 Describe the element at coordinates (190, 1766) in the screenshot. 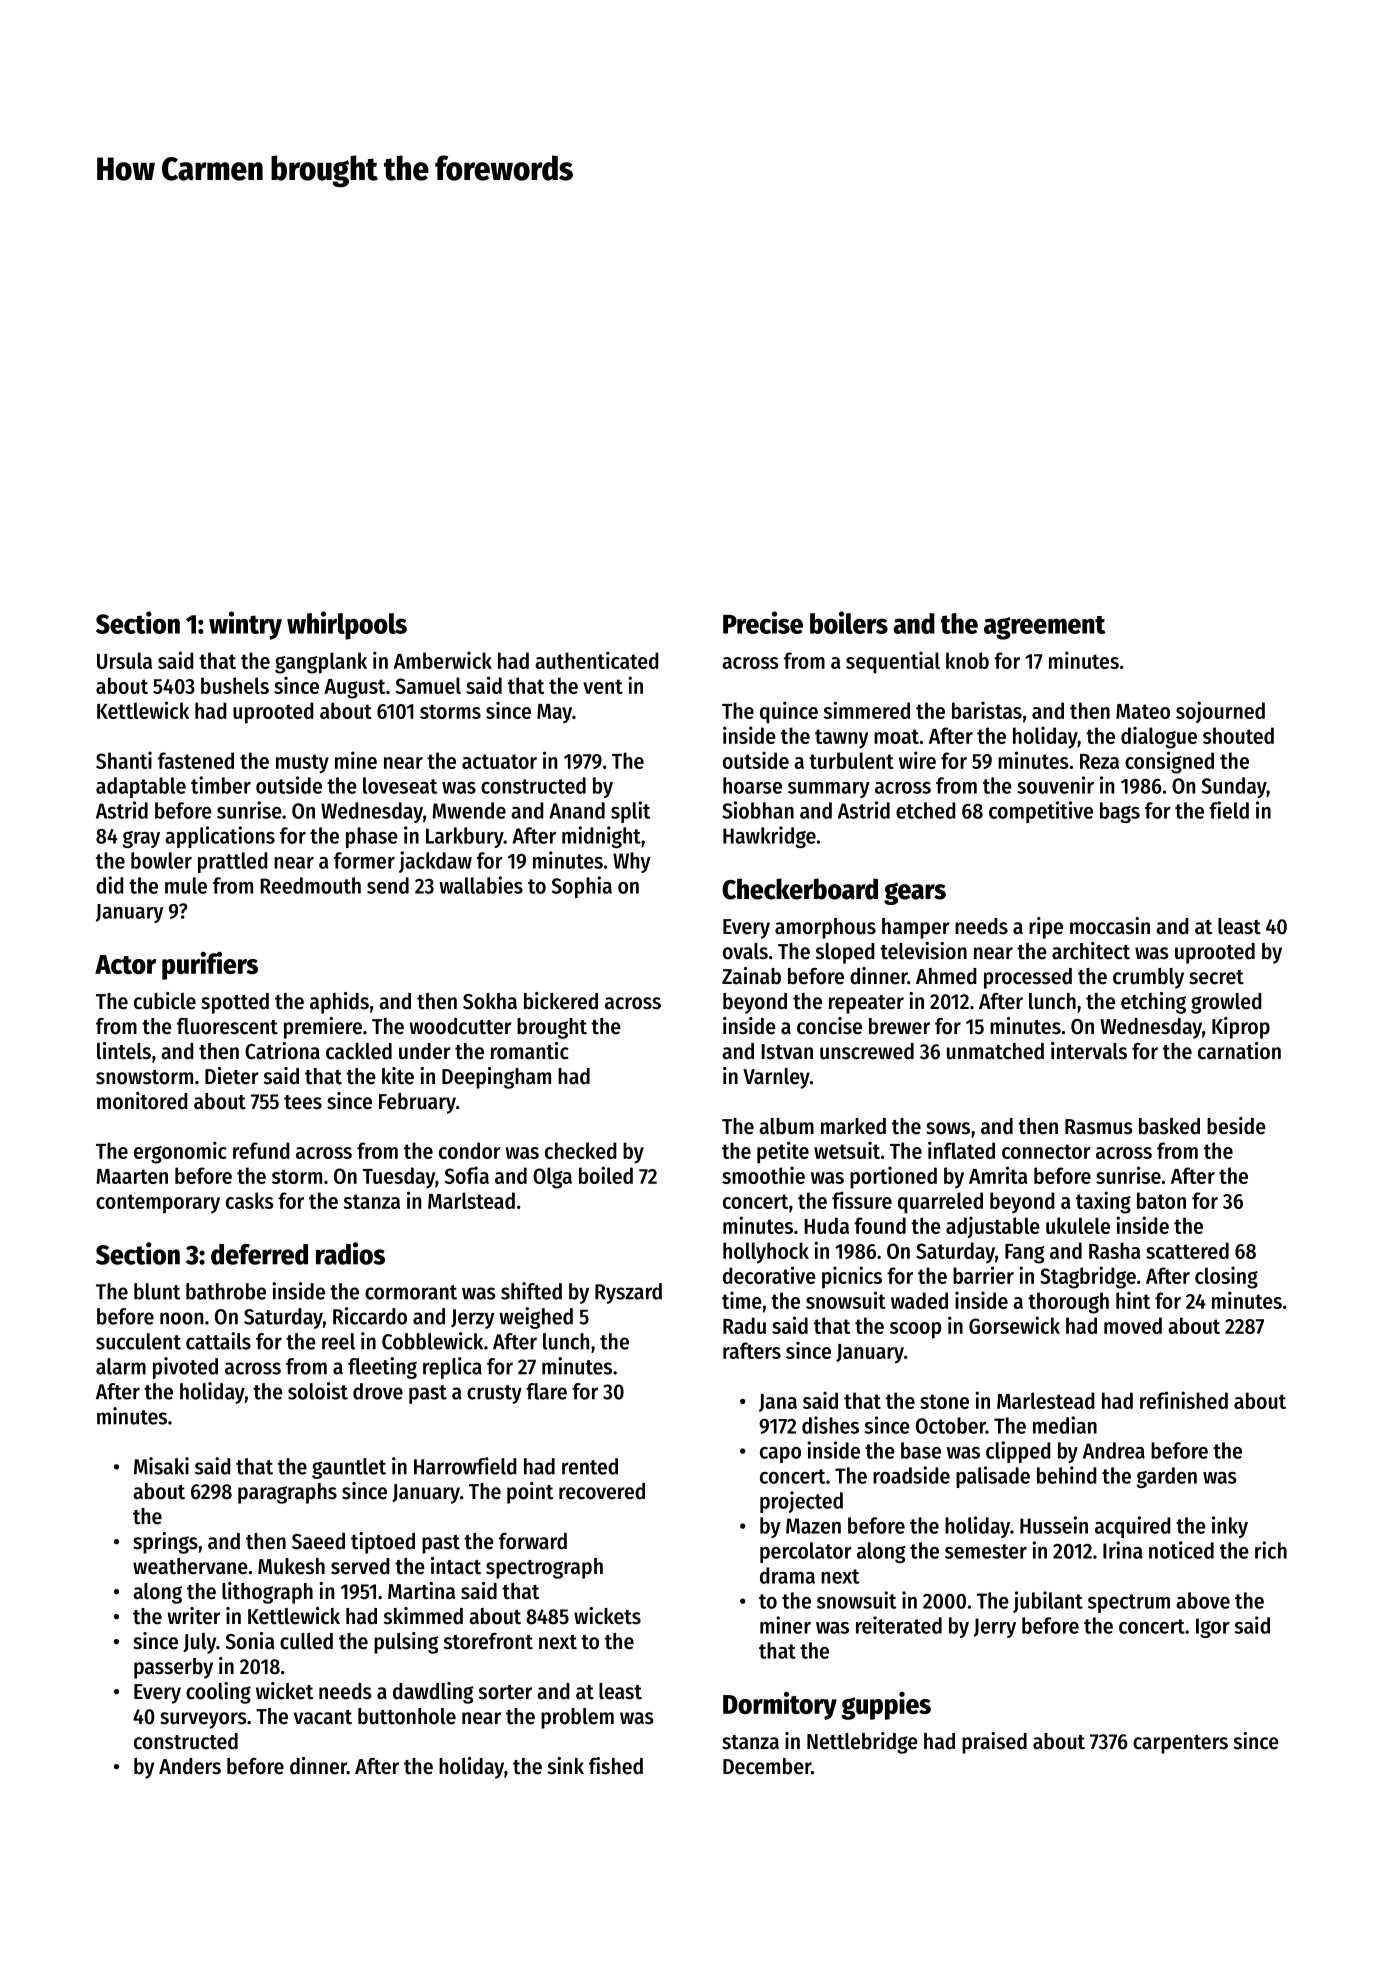

I see `Anders` at that location.
